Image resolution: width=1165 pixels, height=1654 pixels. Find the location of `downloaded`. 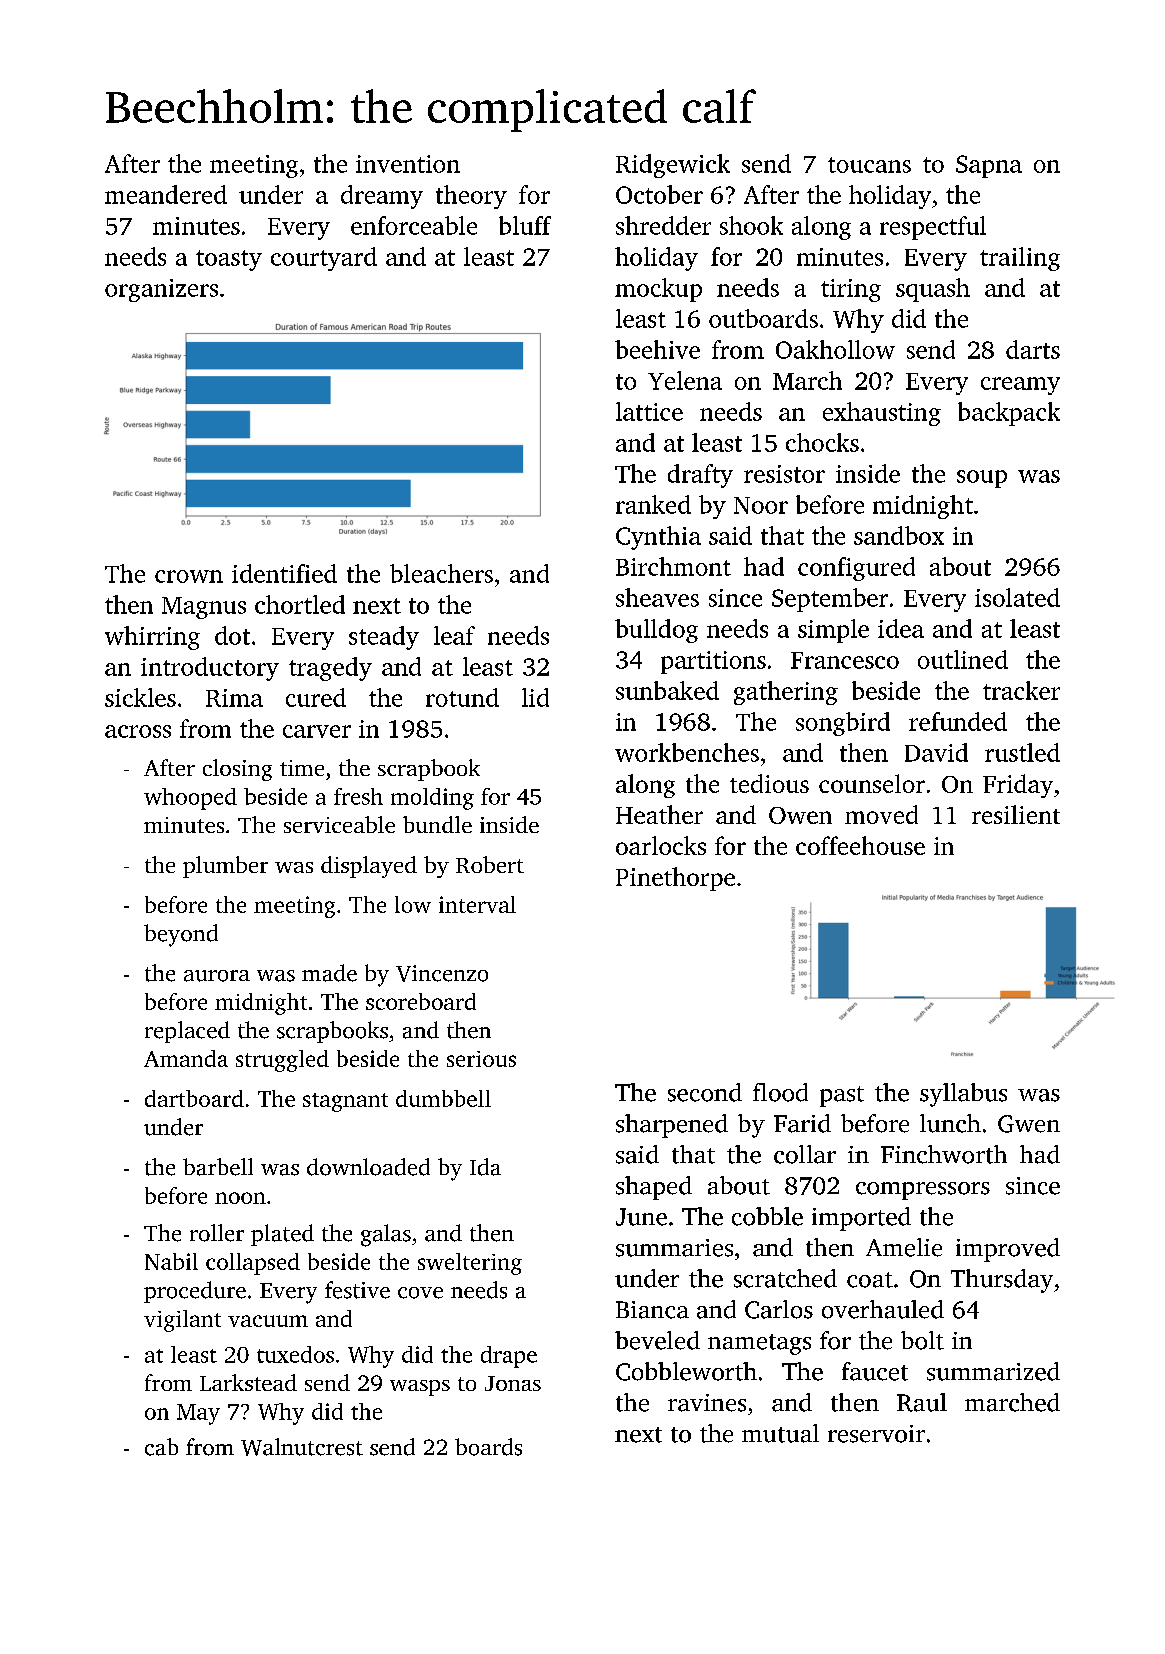

downloaded is located at coordinates (368, 1167).
